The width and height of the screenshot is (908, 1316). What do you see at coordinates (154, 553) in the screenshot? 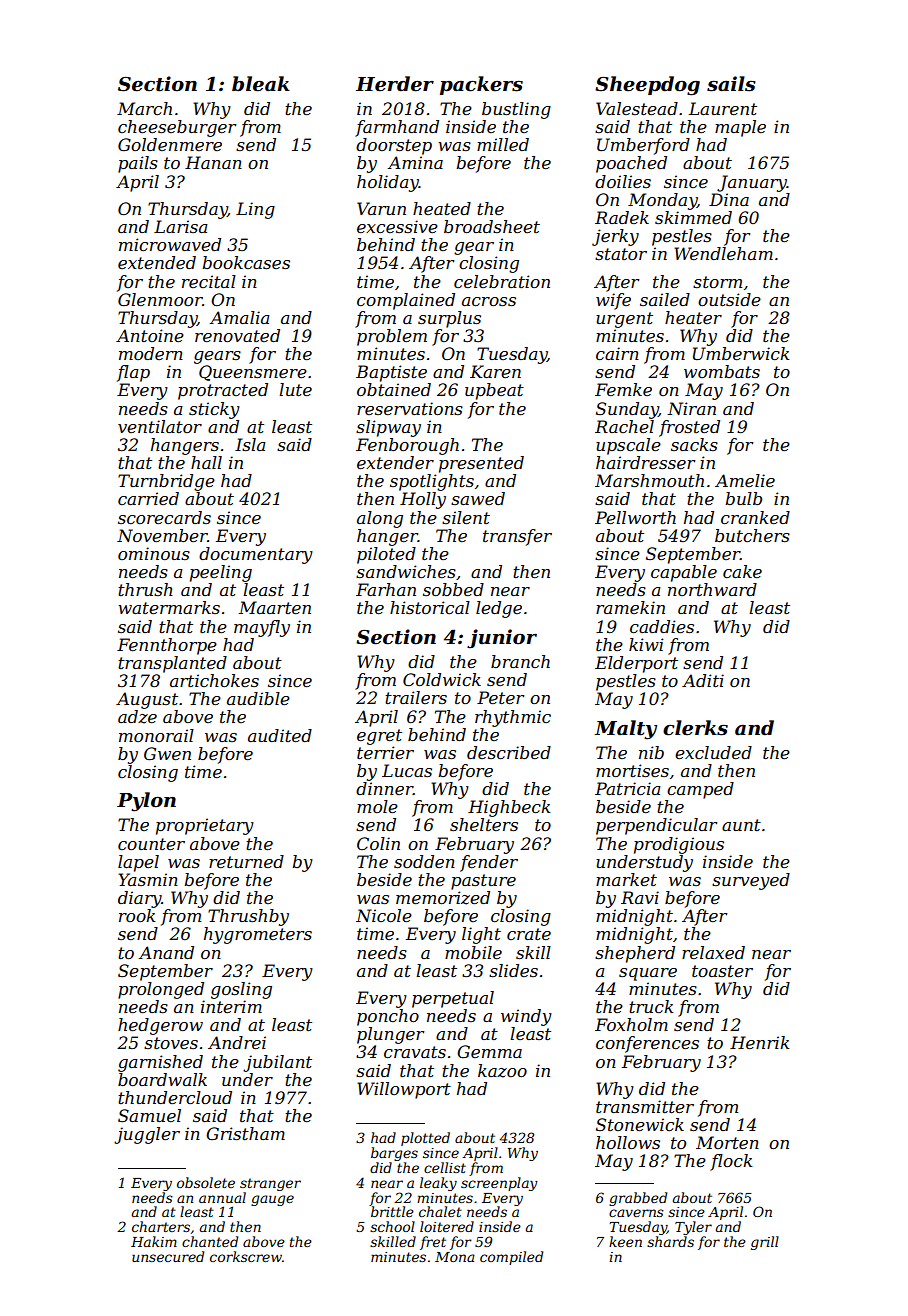
I see `ominous` at bounding box center [154, 553].
